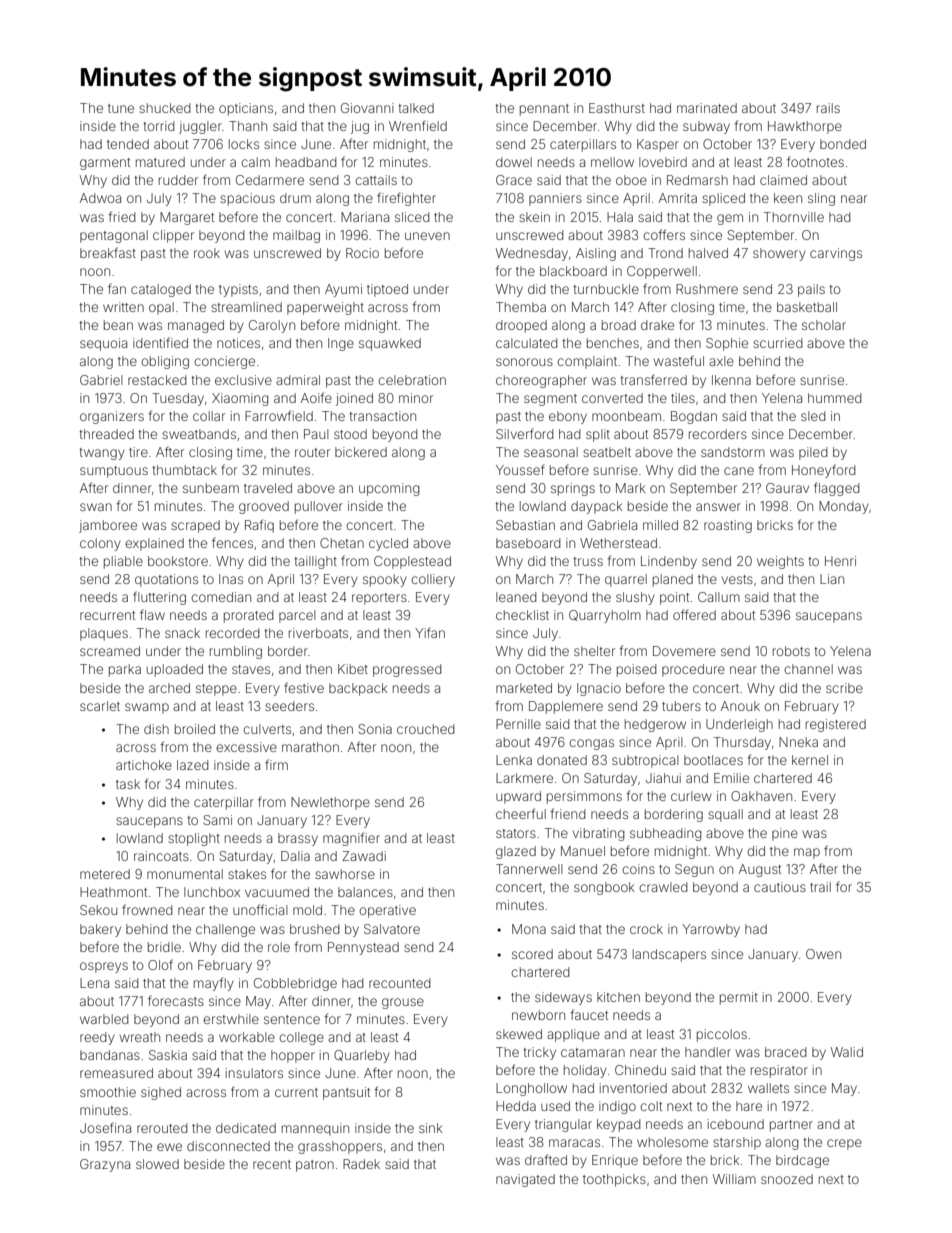  Describe the element at coordinates (144, 765) in the screenshot. I see `artichoke` at that location.
